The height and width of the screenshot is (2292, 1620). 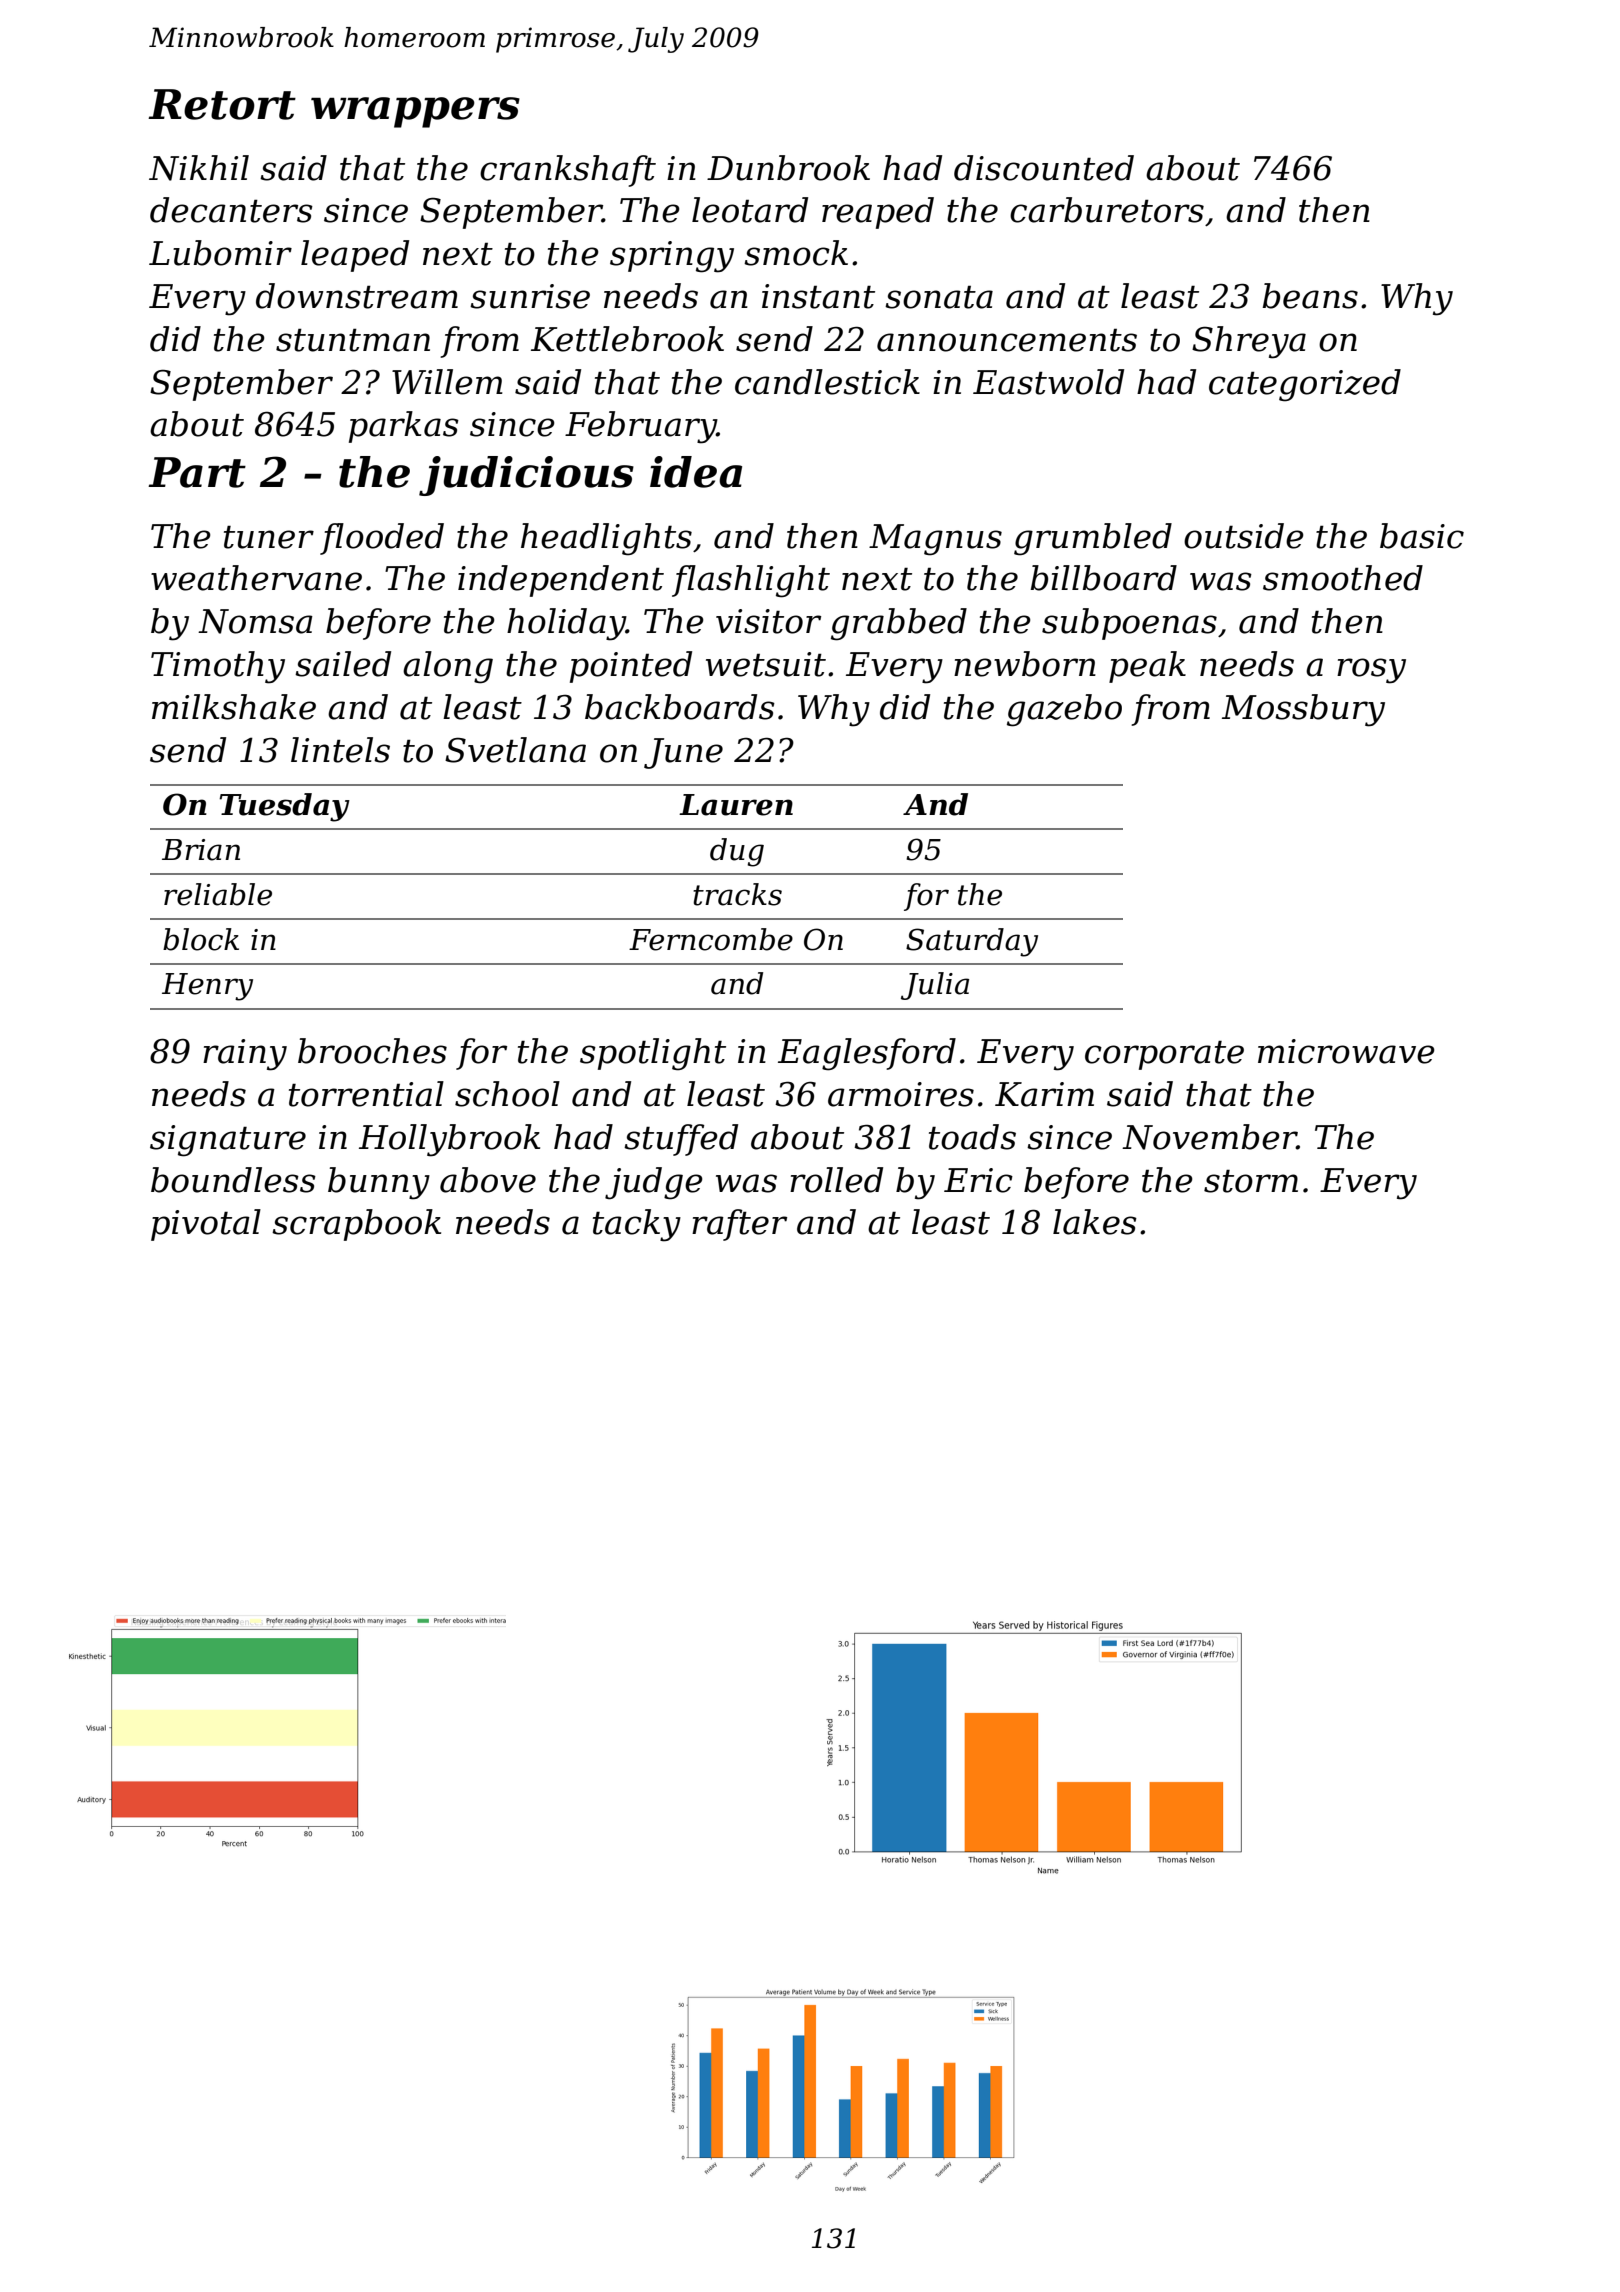 What do you see at coordinates (1164, 1055) in the screenshot?
I see `corporate` at bounding box center [1164, 1055].
